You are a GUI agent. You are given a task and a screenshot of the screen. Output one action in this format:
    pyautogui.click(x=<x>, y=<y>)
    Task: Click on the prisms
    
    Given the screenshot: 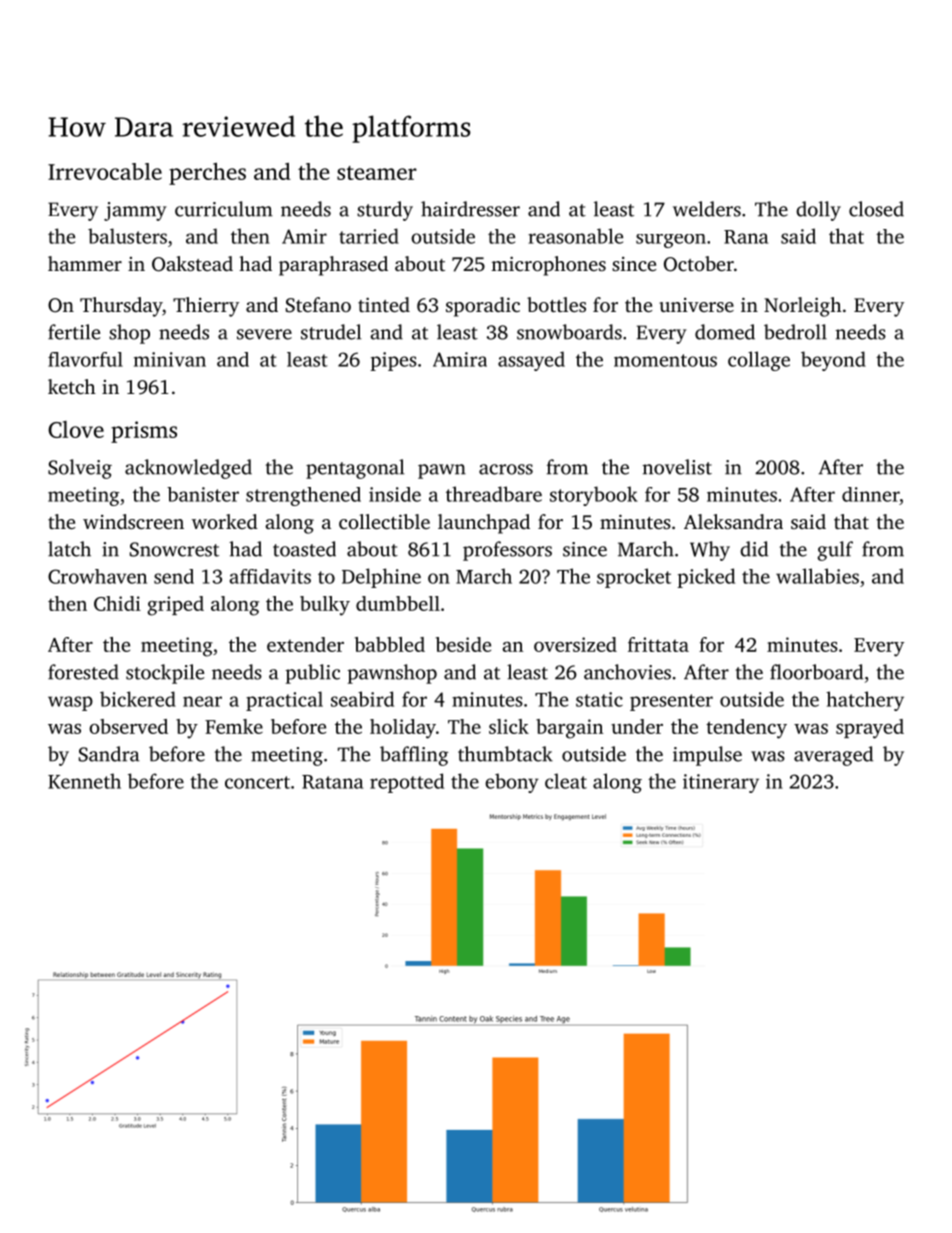 What is the action you would take?
    pyautogui.click(x=144, y=432)
